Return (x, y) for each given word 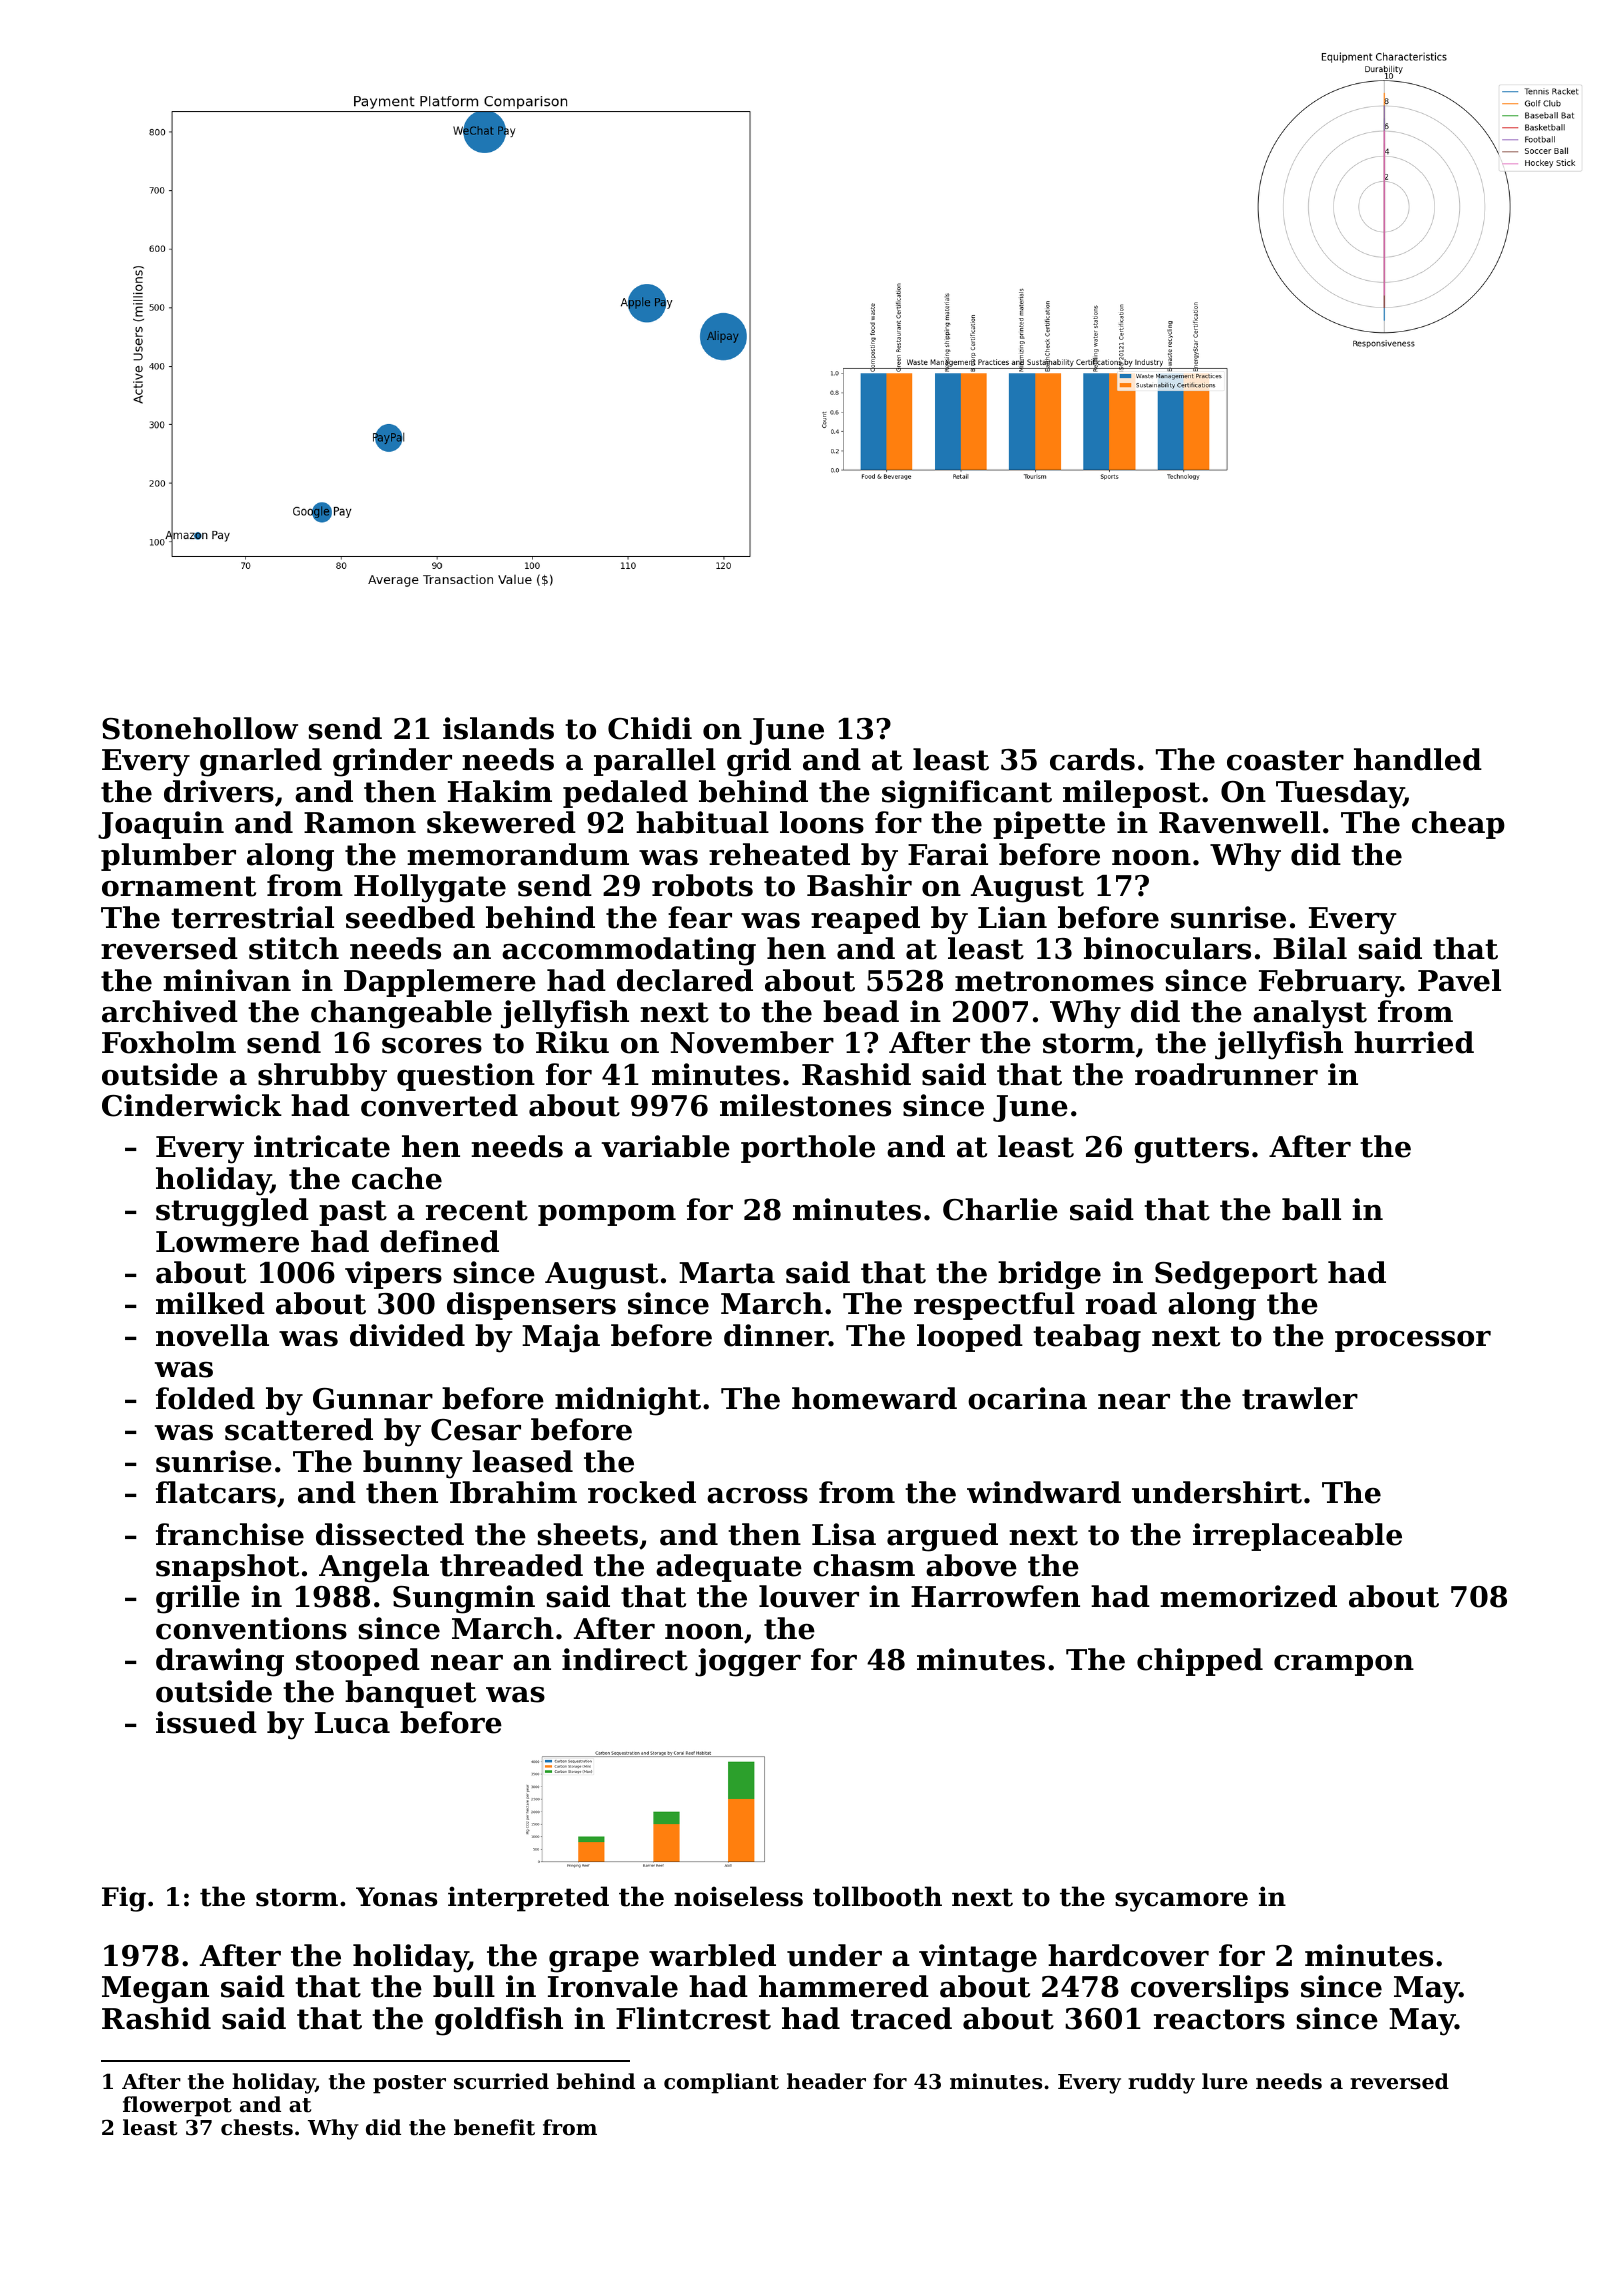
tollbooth (877, 1896)
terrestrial (252, 917)
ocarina (1027, 1398)
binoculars (1167, 948)
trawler (1300, 1398)
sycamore (1181, 1902)
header (826, 2081)
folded (205, 1398)
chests (257, 2127)
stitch (294, 948)
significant (967, 794)
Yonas (396, 1897)
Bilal (1310, 948)
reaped (865, 920)
